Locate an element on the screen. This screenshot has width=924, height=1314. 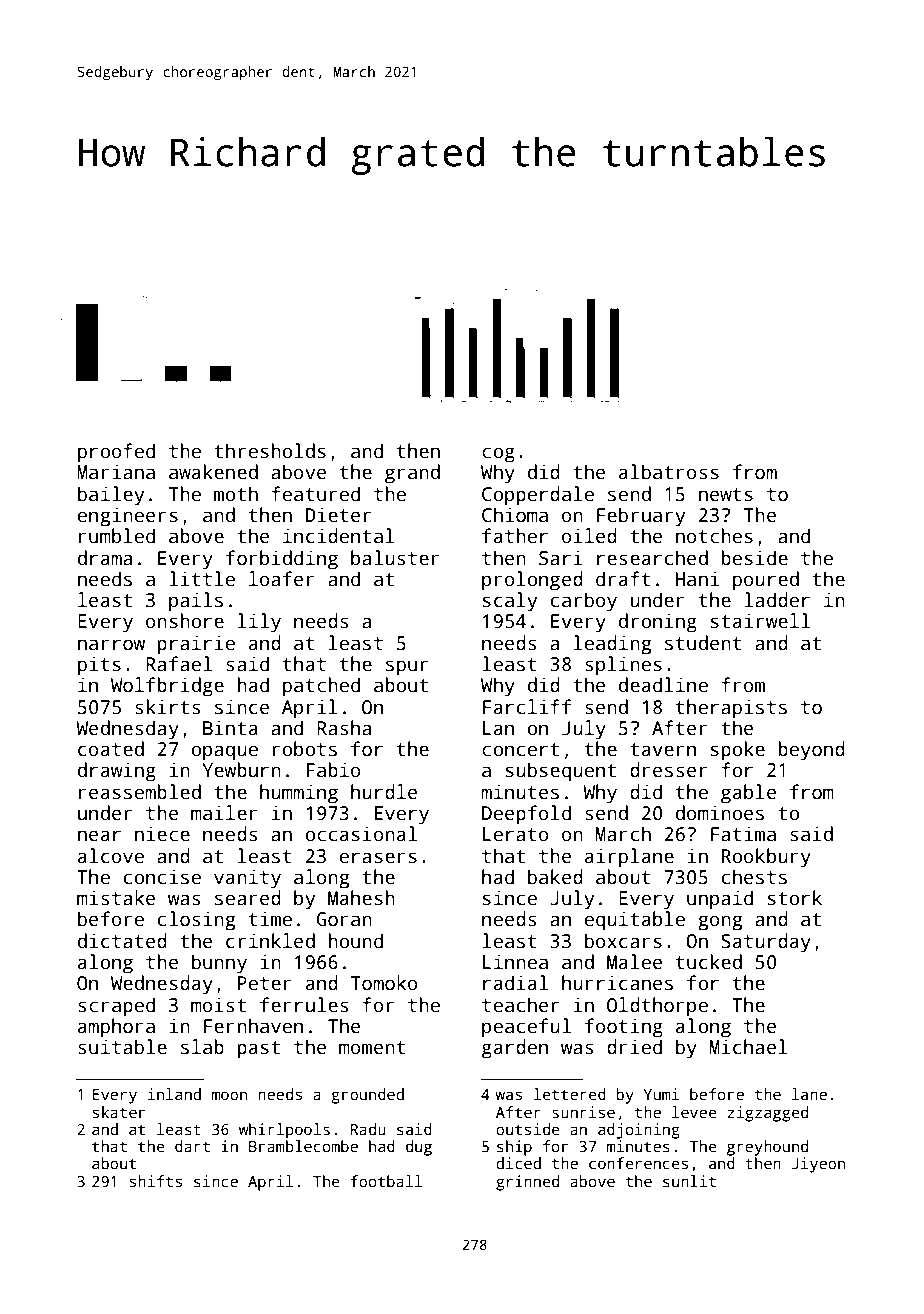
Hani is located at coordinates (697, 579).
